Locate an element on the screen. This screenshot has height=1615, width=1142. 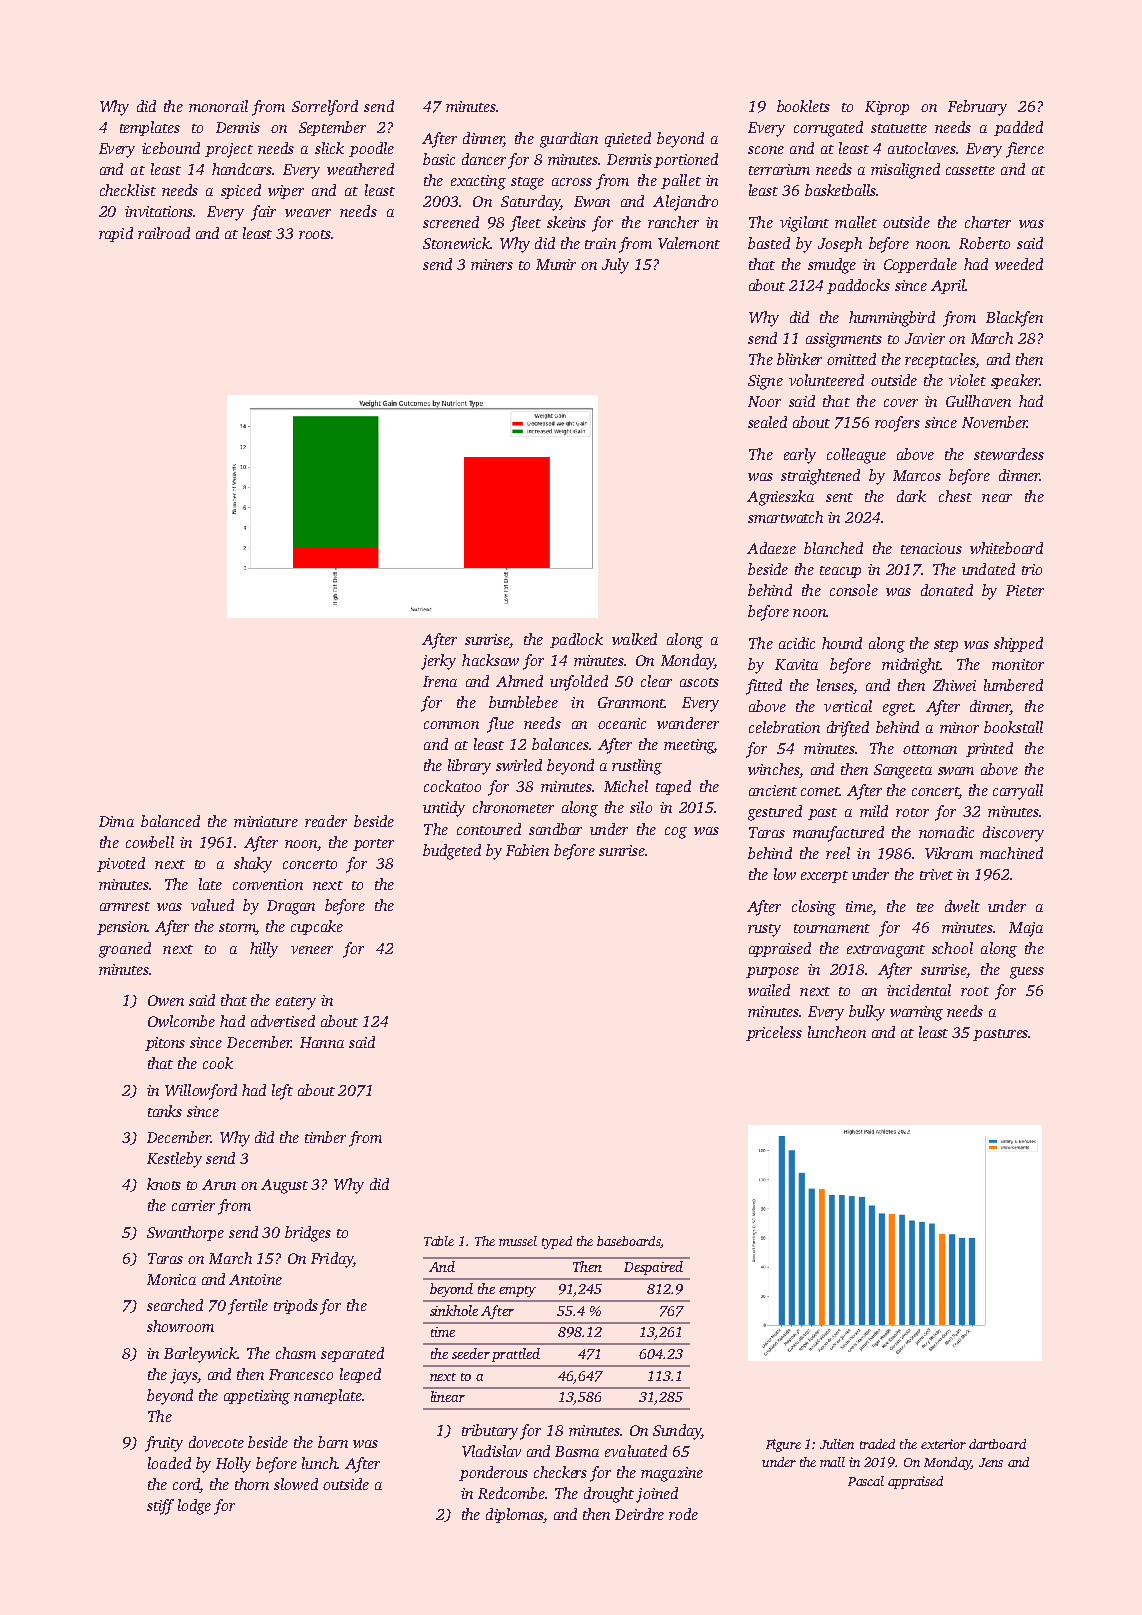
Sangeeta is located at coordinates (903, 771).
